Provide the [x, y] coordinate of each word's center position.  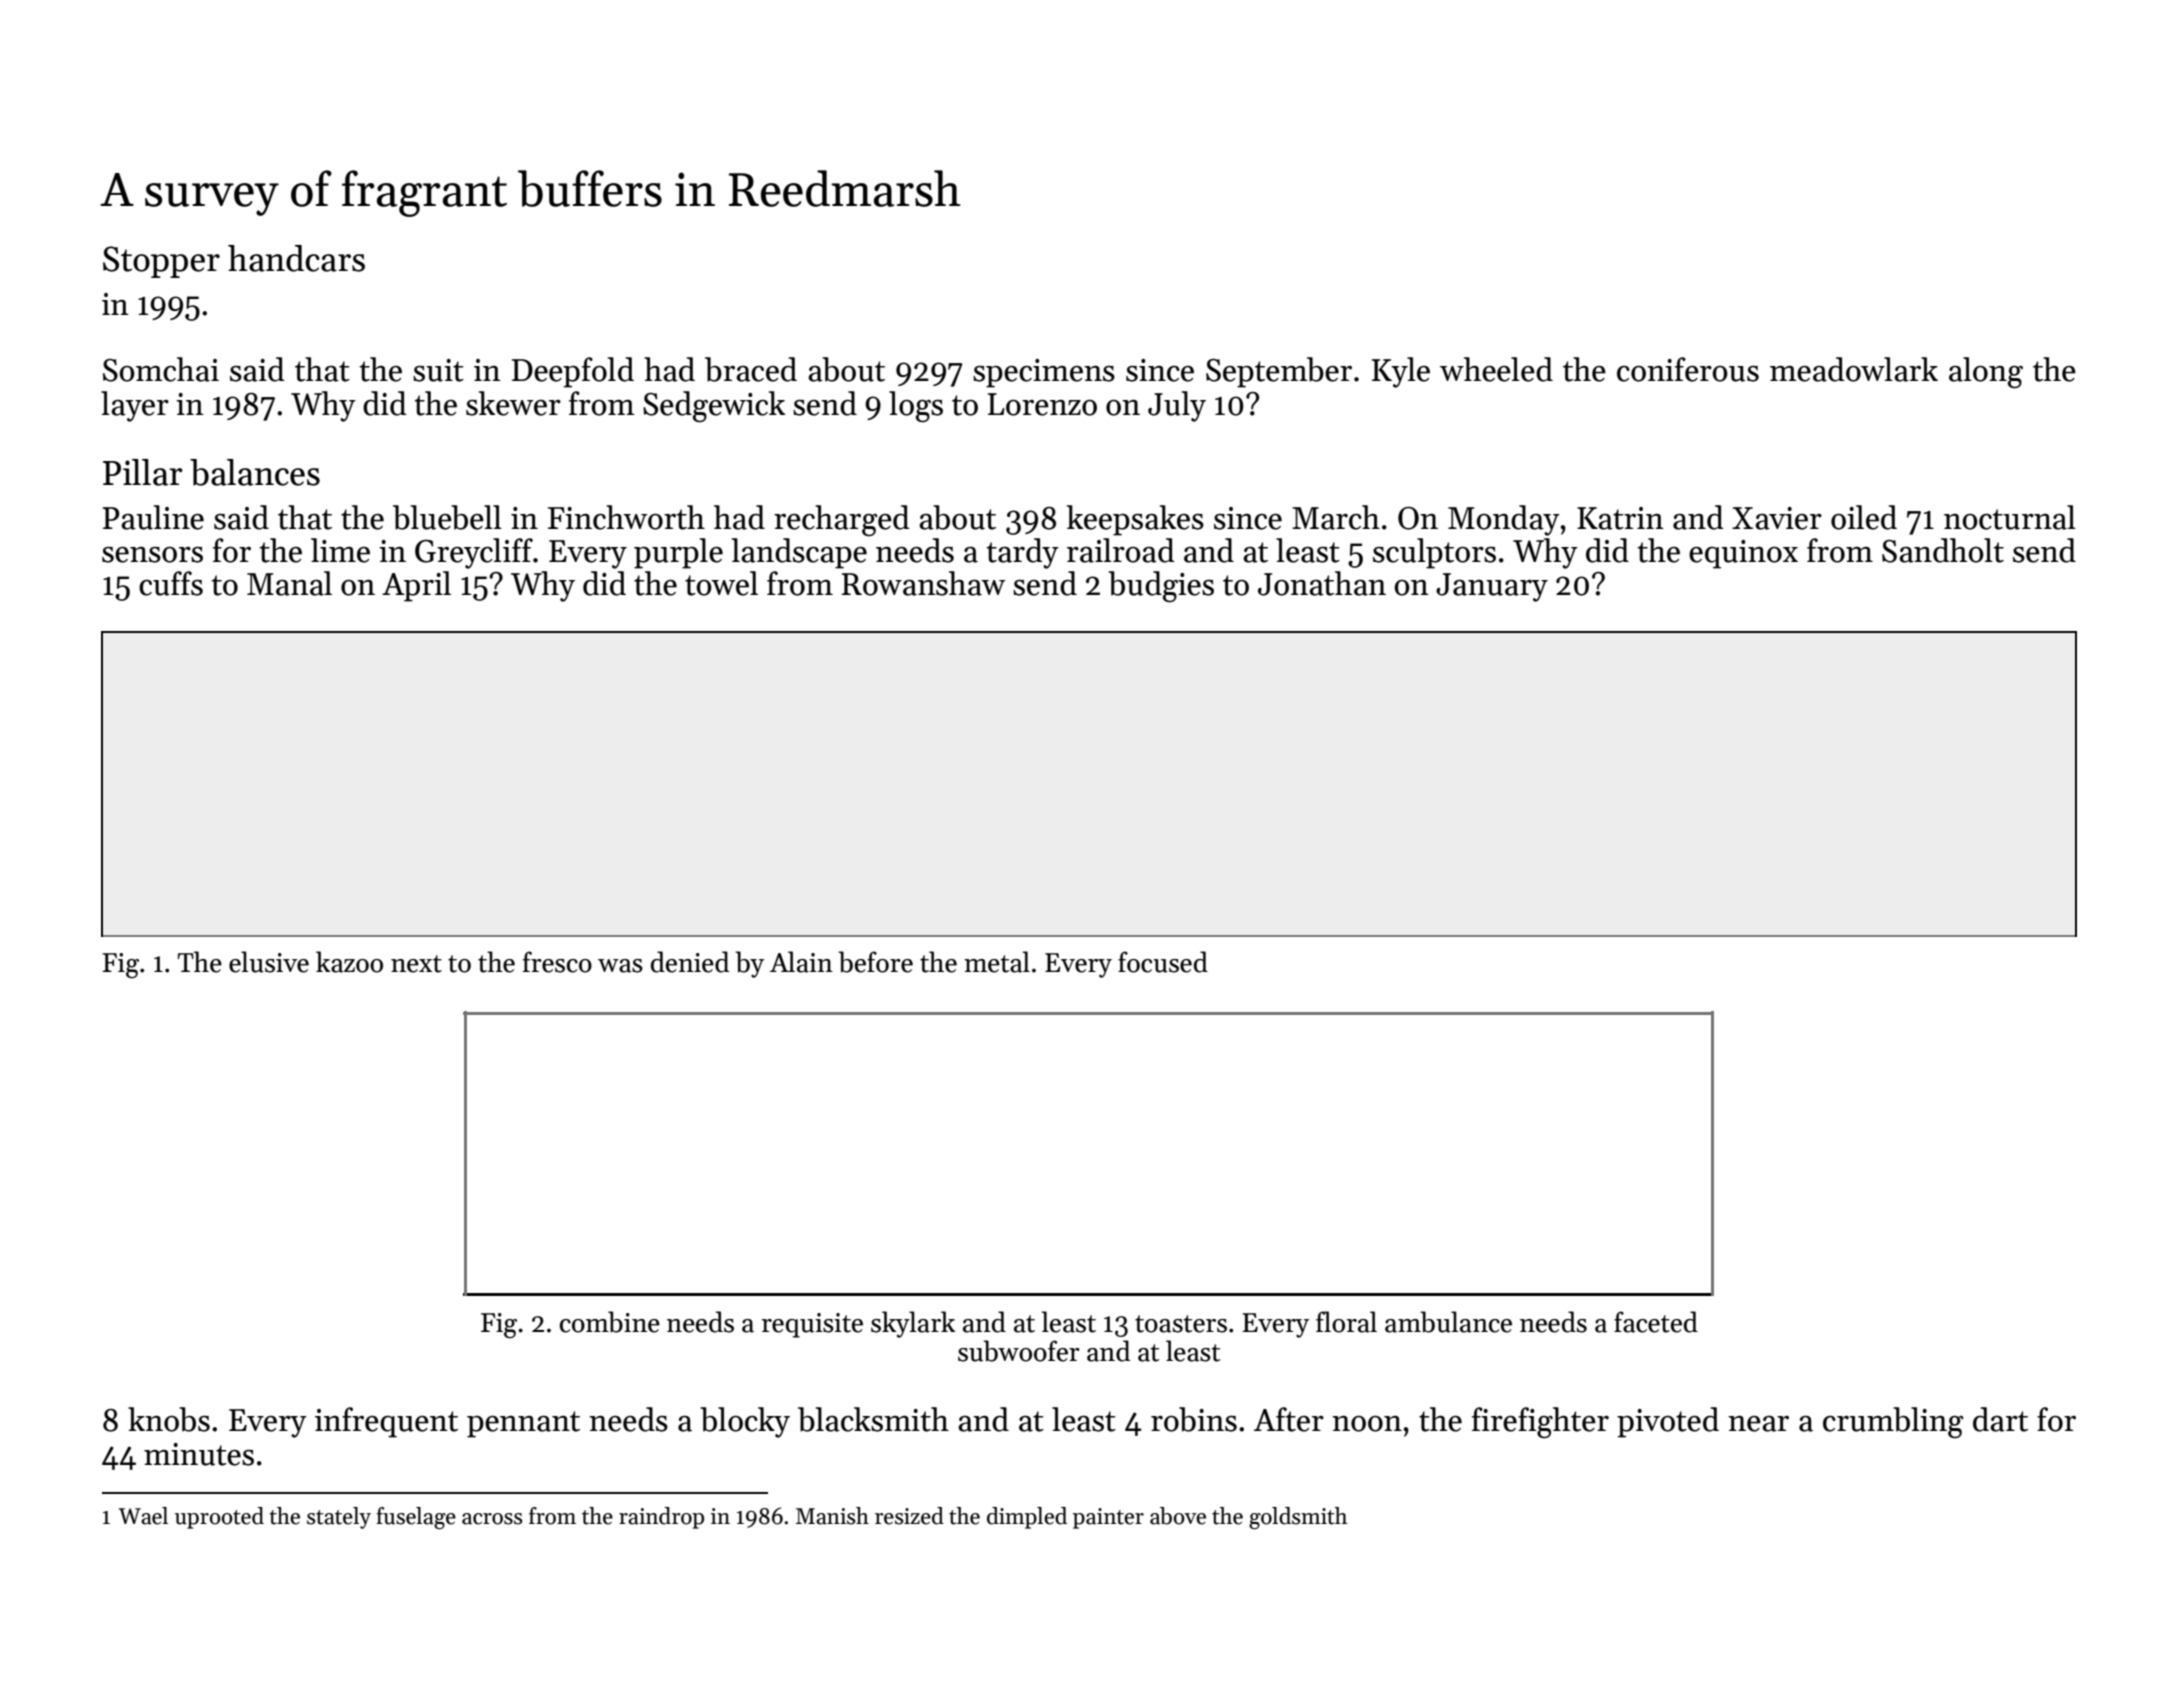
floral [1346, 1322]
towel [721, 583]
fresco [557, 962]
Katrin [1620, 518]
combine [610, 1322]
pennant [523, 1424]
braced [751, 369]
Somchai [161, 369]
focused [1163, 962]
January [1492, 587]
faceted [1656, 1322]
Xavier [1777, 518]
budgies [1161, 587]
